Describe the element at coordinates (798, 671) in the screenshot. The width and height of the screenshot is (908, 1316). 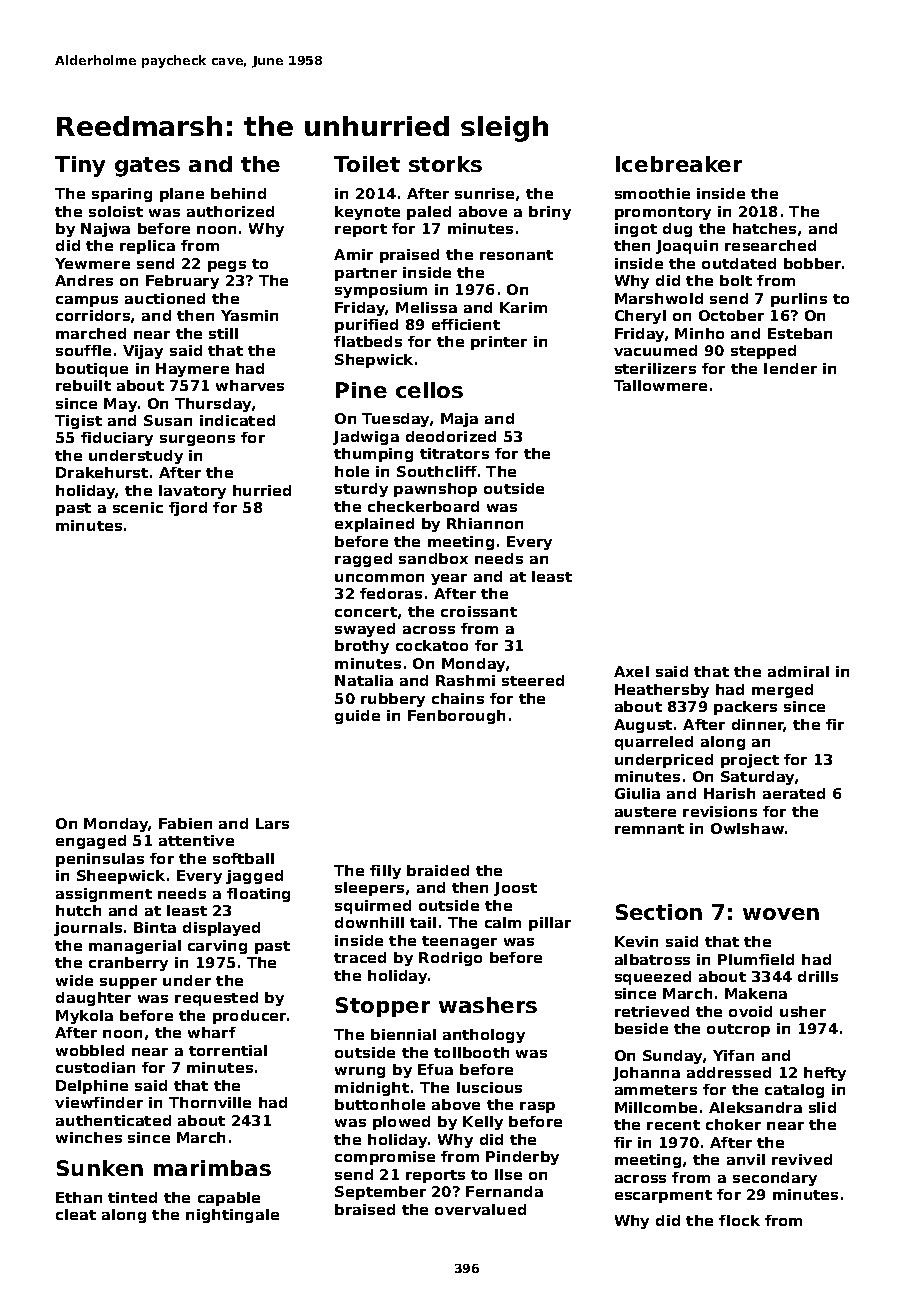
I see `admiral` at that location.
